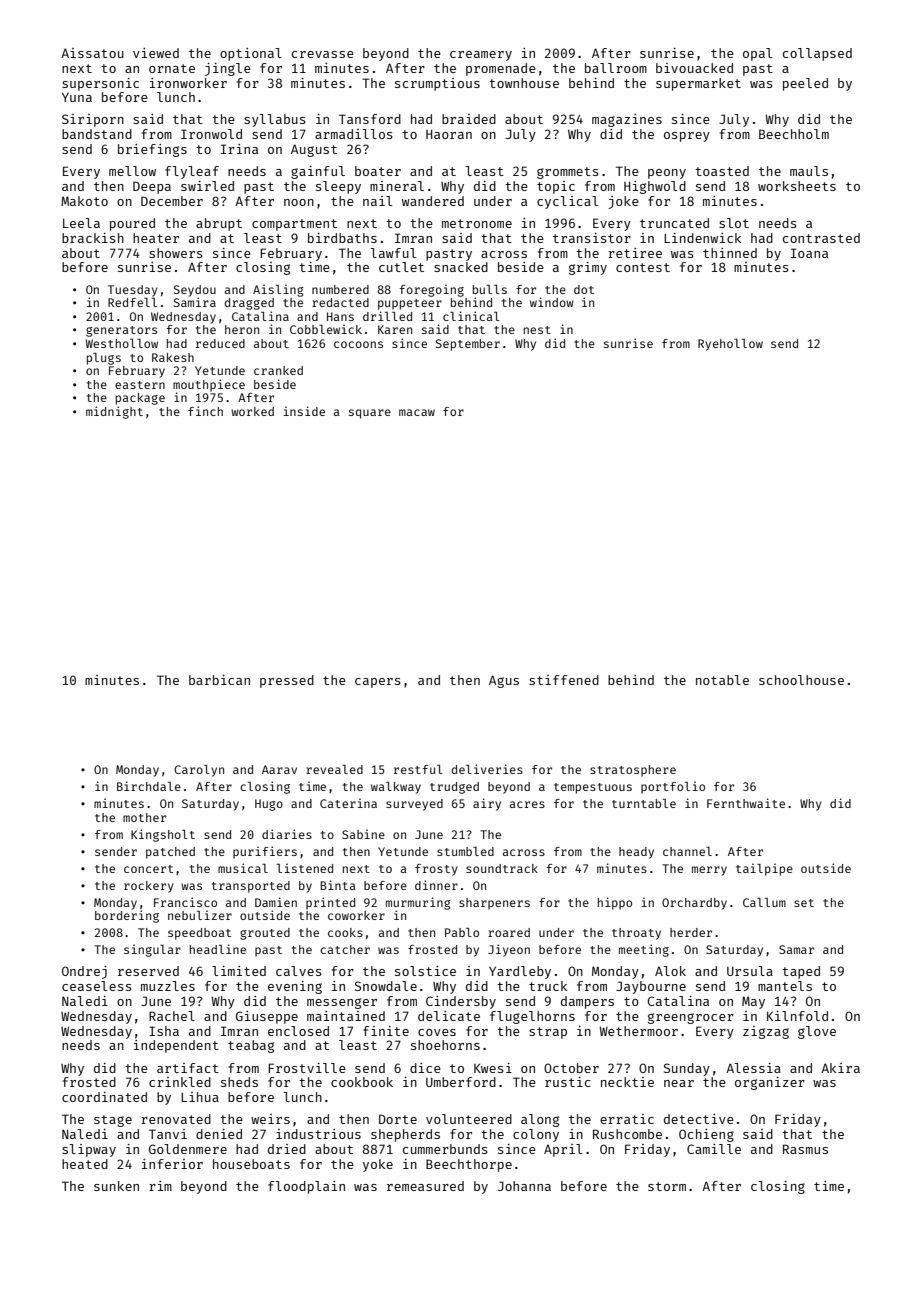 The image size is (924, 1308). What do you see at coordinates (251, 54) in the page?
I see `optional` at bounding box center [251, 54].
